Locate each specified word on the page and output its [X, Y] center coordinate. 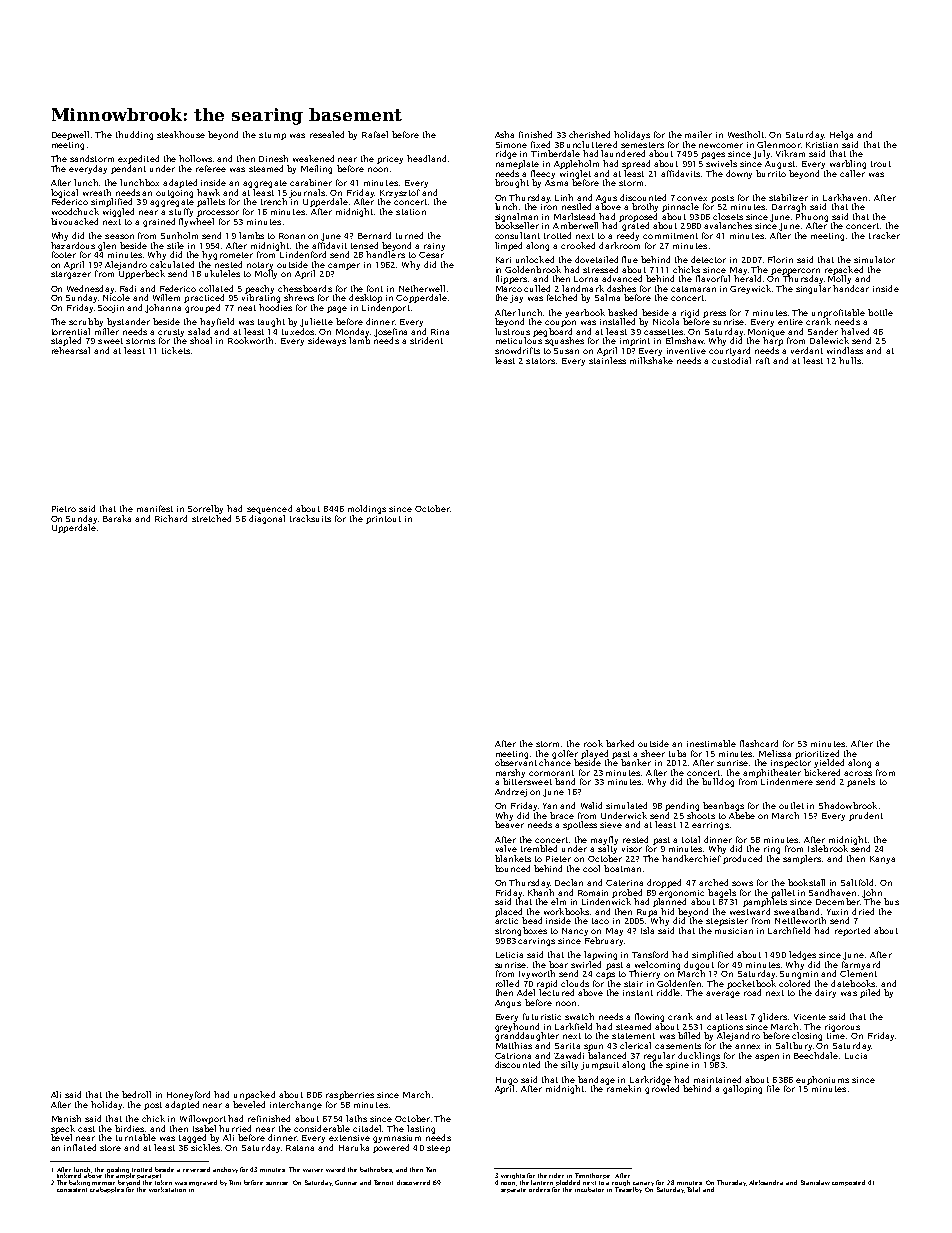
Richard [171, 518]
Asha [504, 134]
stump [272, 136]
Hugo [507, 1081]
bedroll [136, 1094]
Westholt [746, 134]
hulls [850, 360]
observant [516, 762]
